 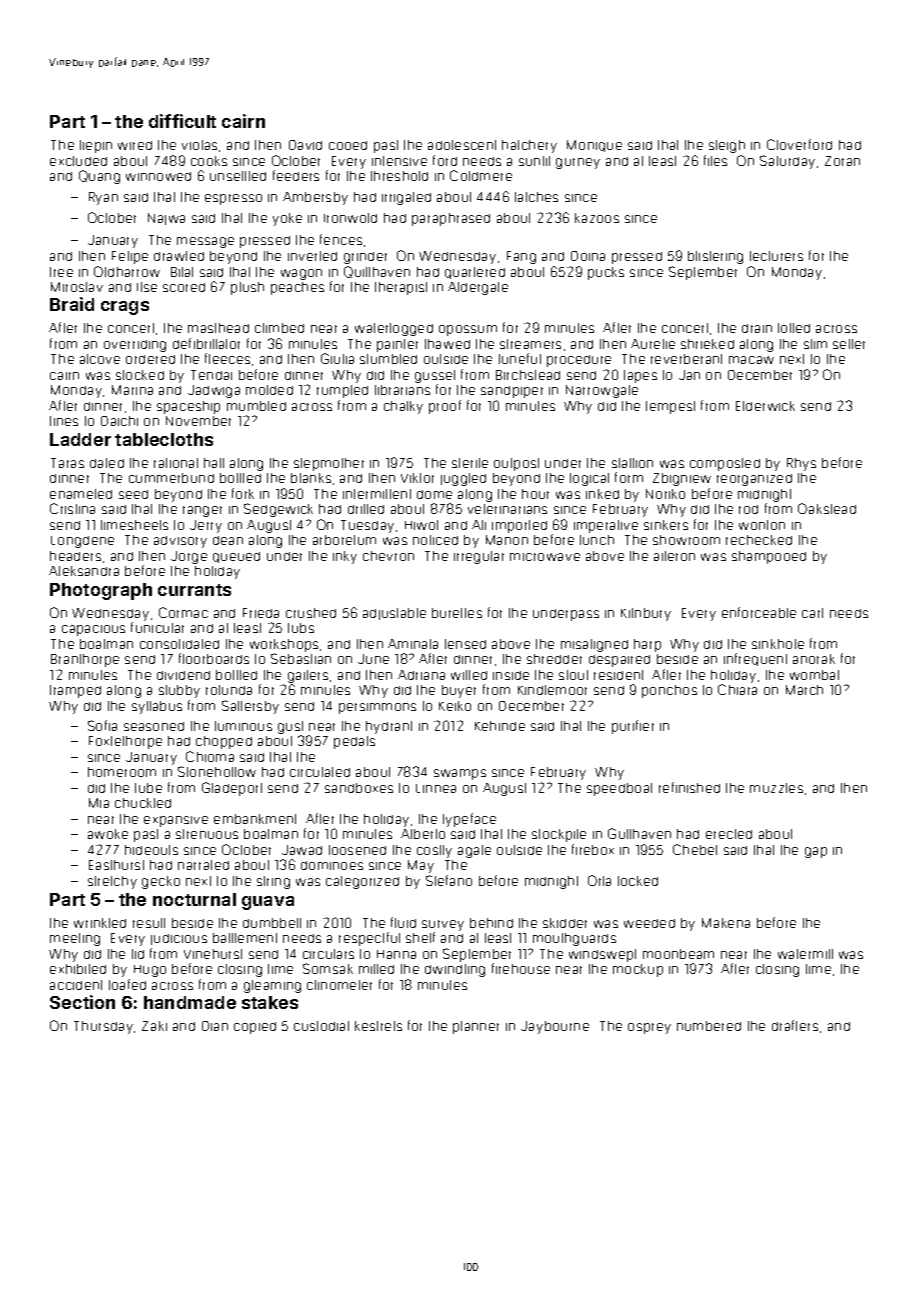 I want to click on Zoran, so click(x=842, y=161).
